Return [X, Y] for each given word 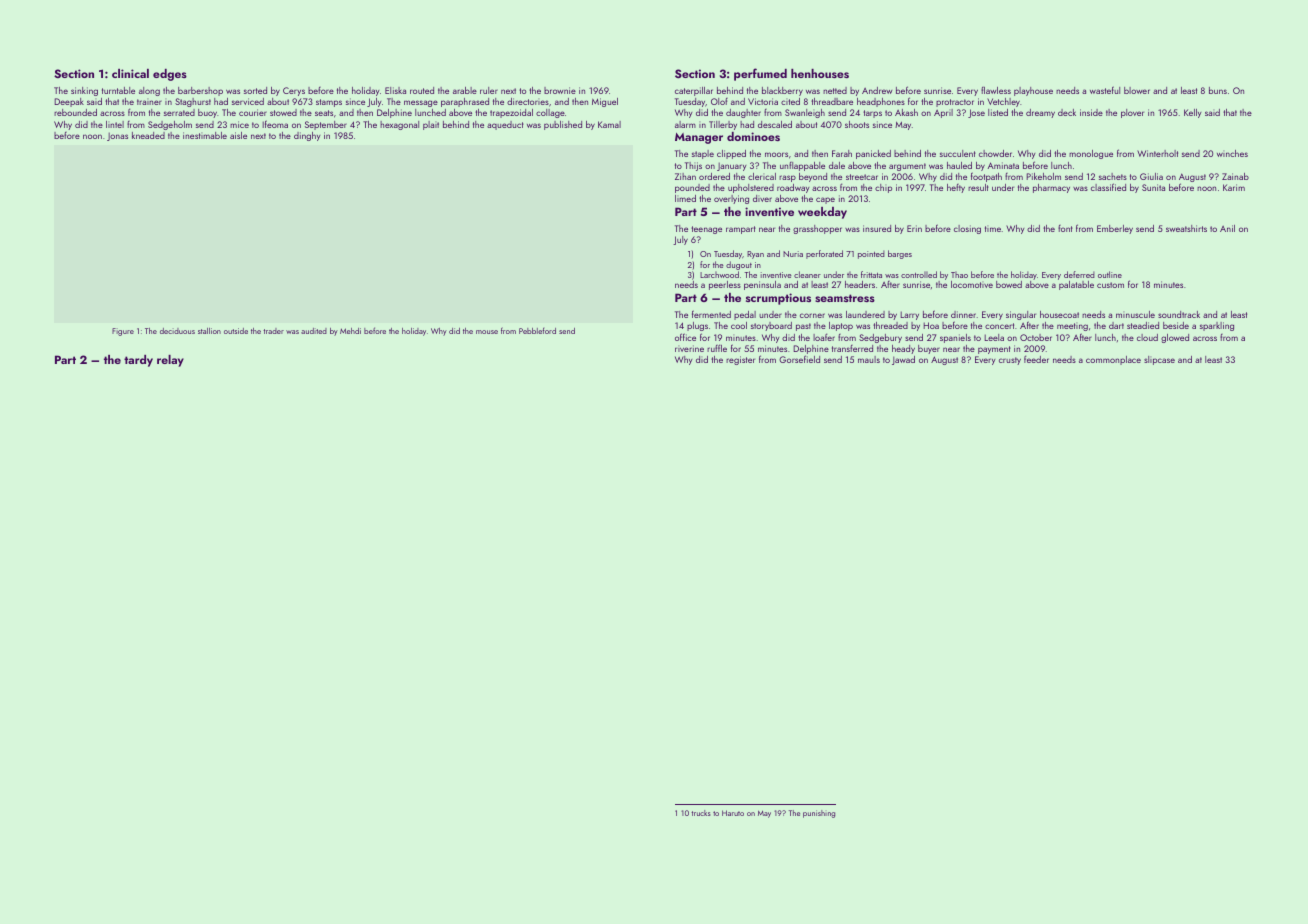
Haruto [733, 813]
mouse [487, 332]
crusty [1010, 361]
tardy [138, 361]
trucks [701, 813]
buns [1218, 90]
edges [170, 75]
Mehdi [350, 331]
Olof [719, 101]
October [1036, 337]
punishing [819, 814]
